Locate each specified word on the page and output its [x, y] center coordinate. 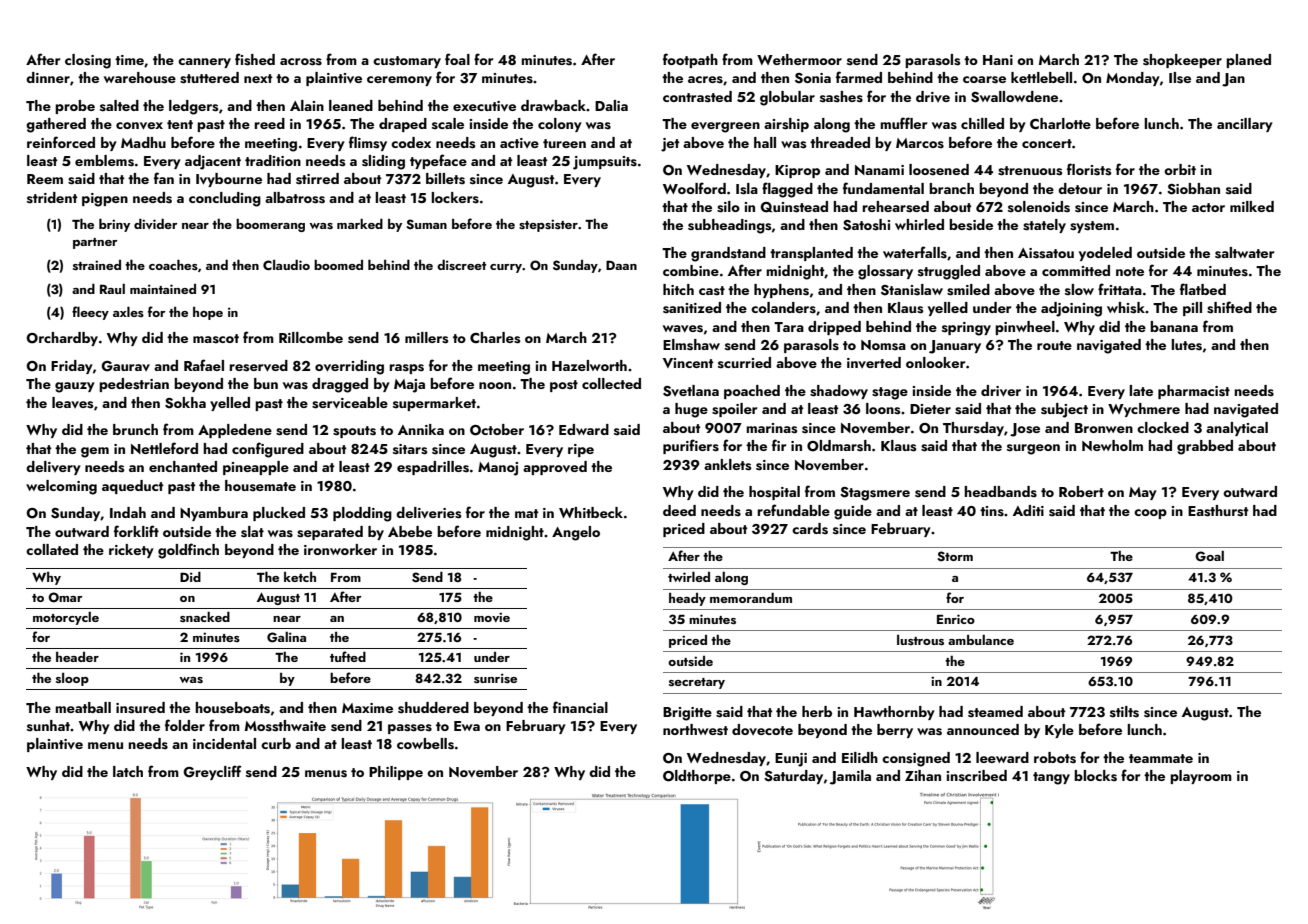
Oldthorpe [697, 777]
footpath [690, 60]
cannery [204, 63]
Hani [998, 60]
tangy [1051, 778]
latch [128, 771]
